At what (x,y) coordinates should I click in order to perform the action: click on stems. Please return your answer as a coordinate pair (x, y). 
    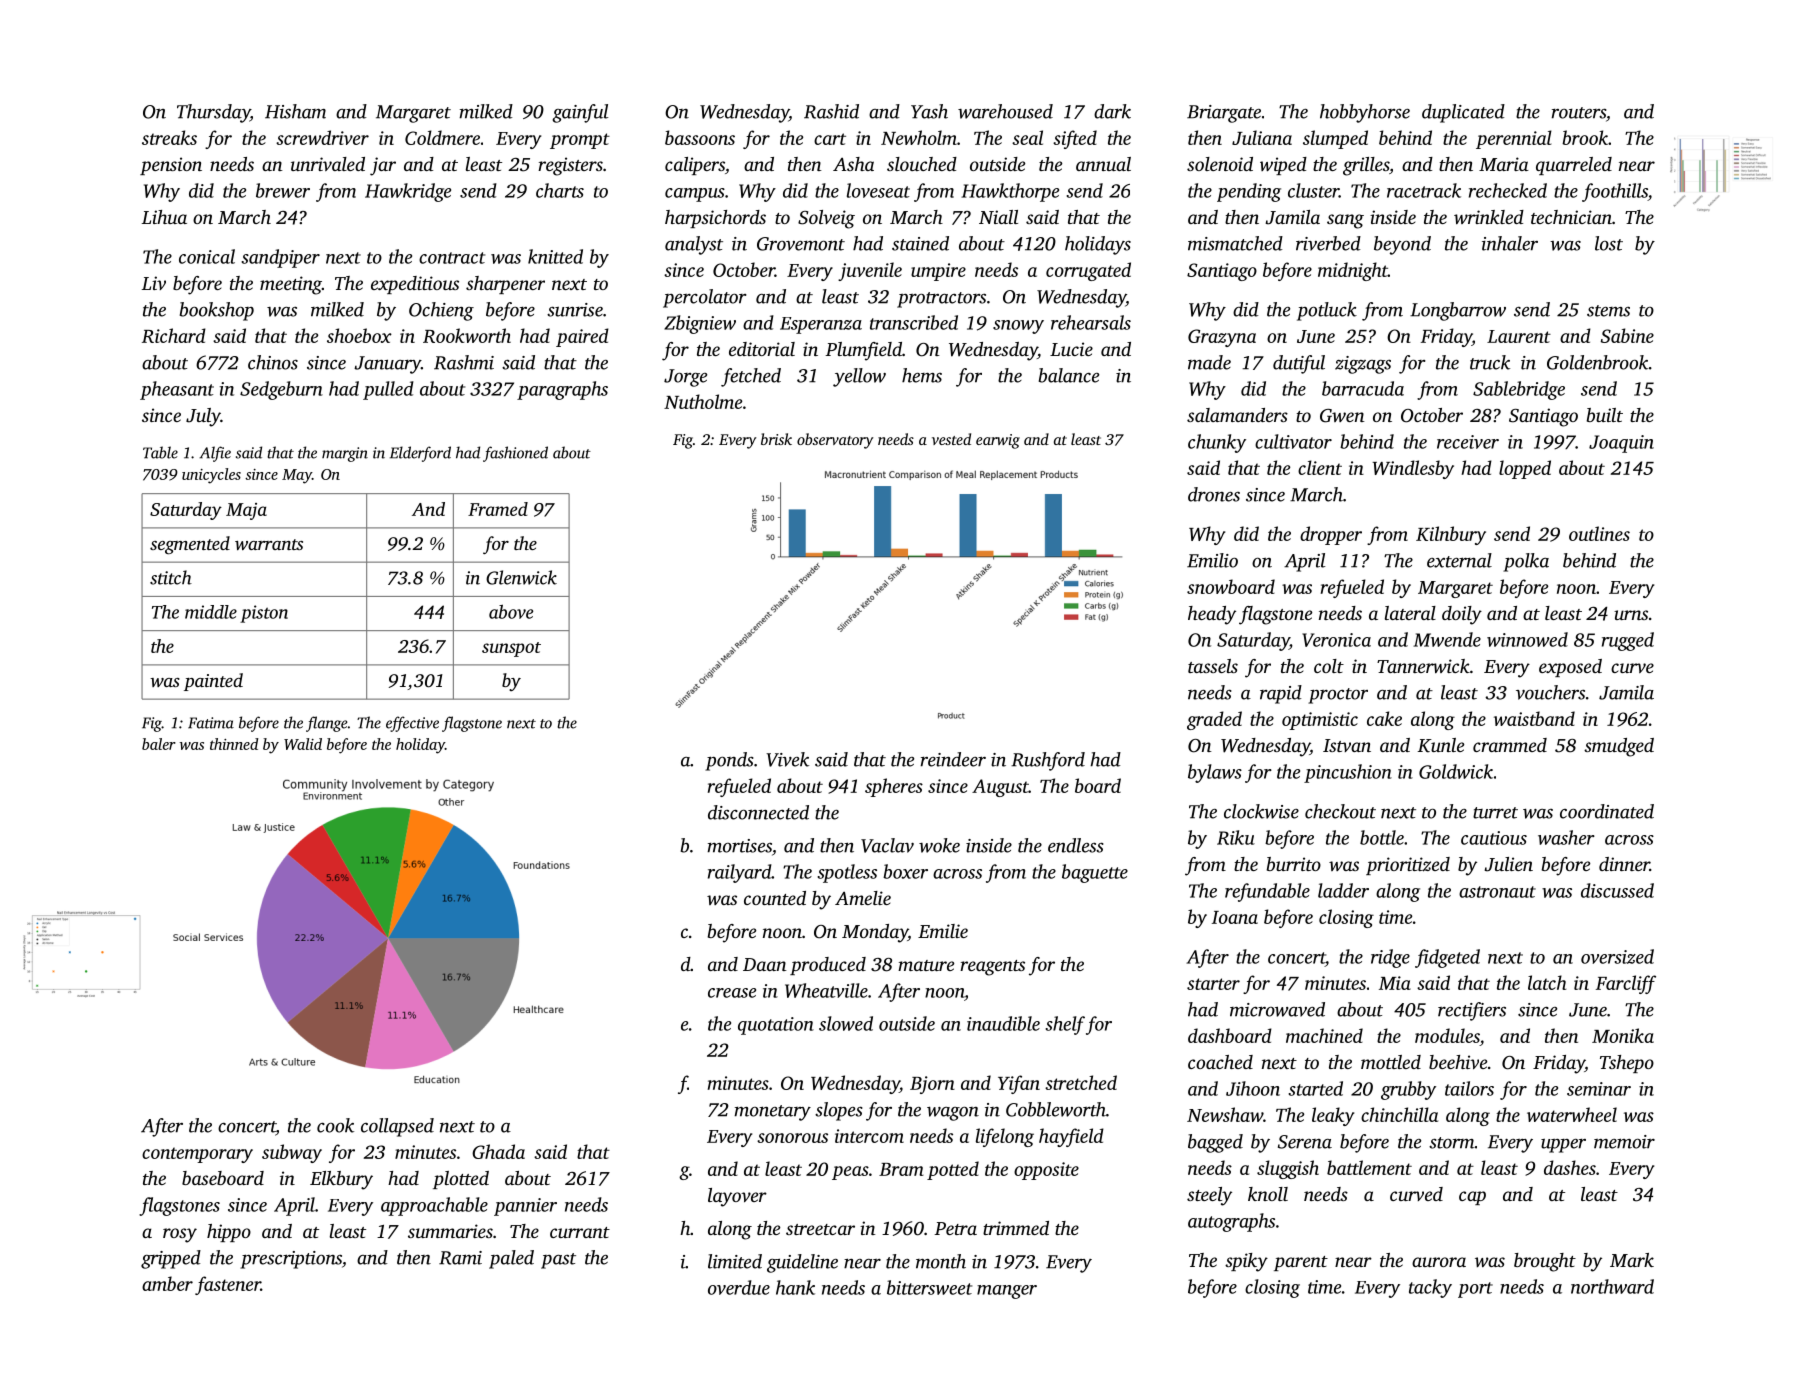
    Looking at the image, I should click on (1608, 311).
